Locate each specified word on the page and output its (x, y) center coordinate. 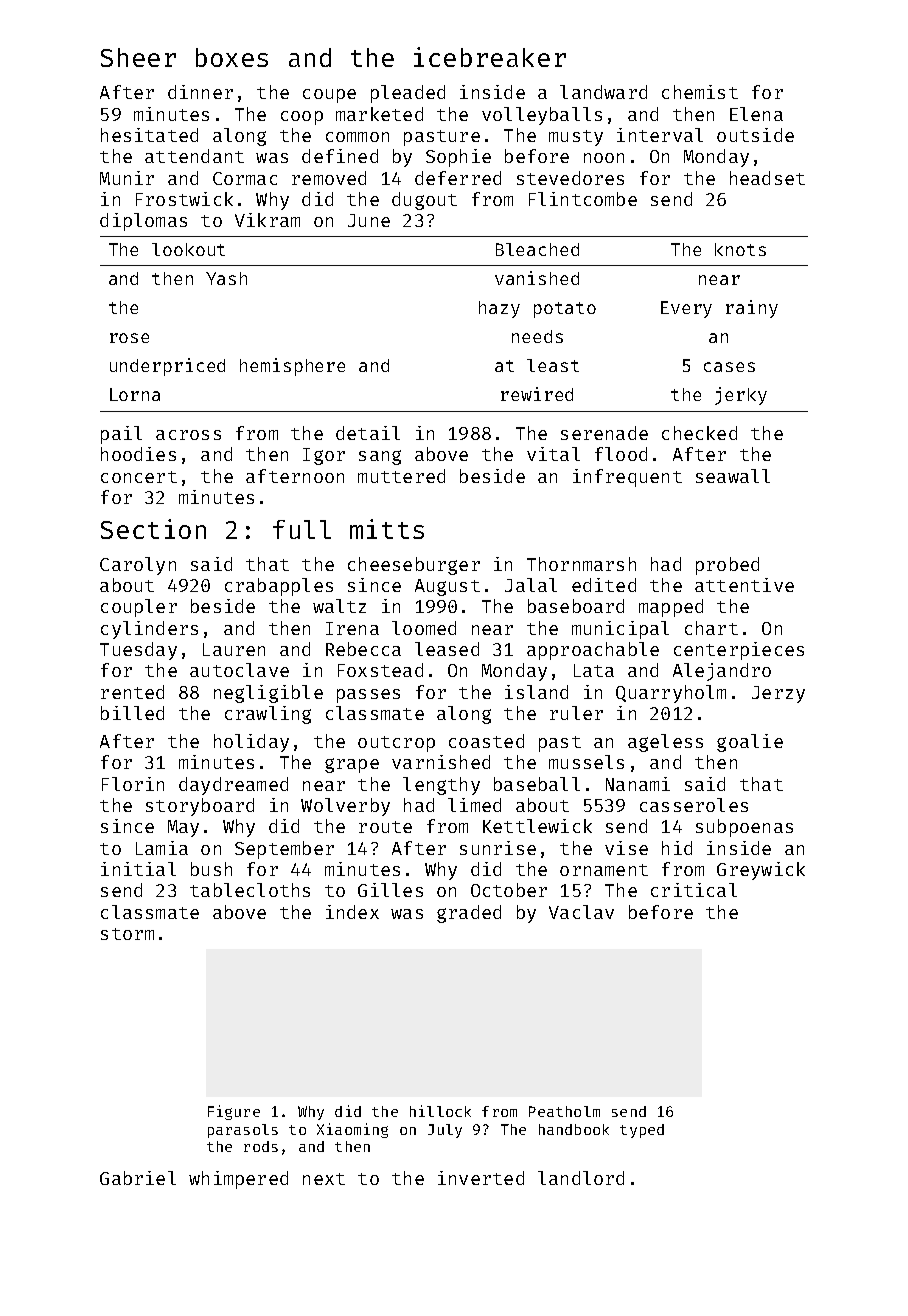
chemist (700, 92)
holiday (251, 743)
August (447, 587)
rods (261, 1146)
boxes (232, 57)
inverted (481, 1178)
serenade (604, 433)
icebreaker (490, 57)
